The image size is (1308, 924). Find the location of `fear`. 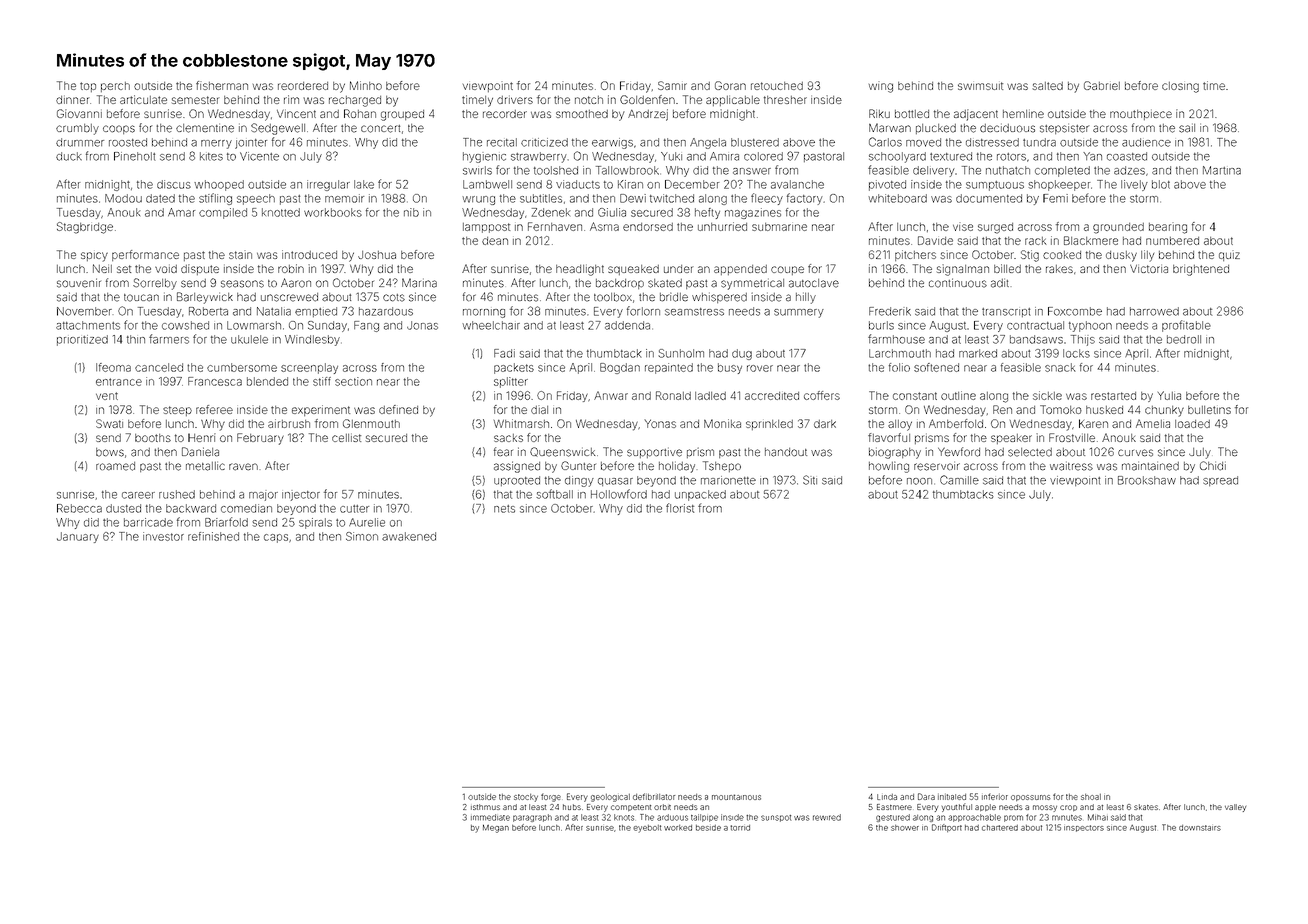

fear is located at coordinates (503, 452).
